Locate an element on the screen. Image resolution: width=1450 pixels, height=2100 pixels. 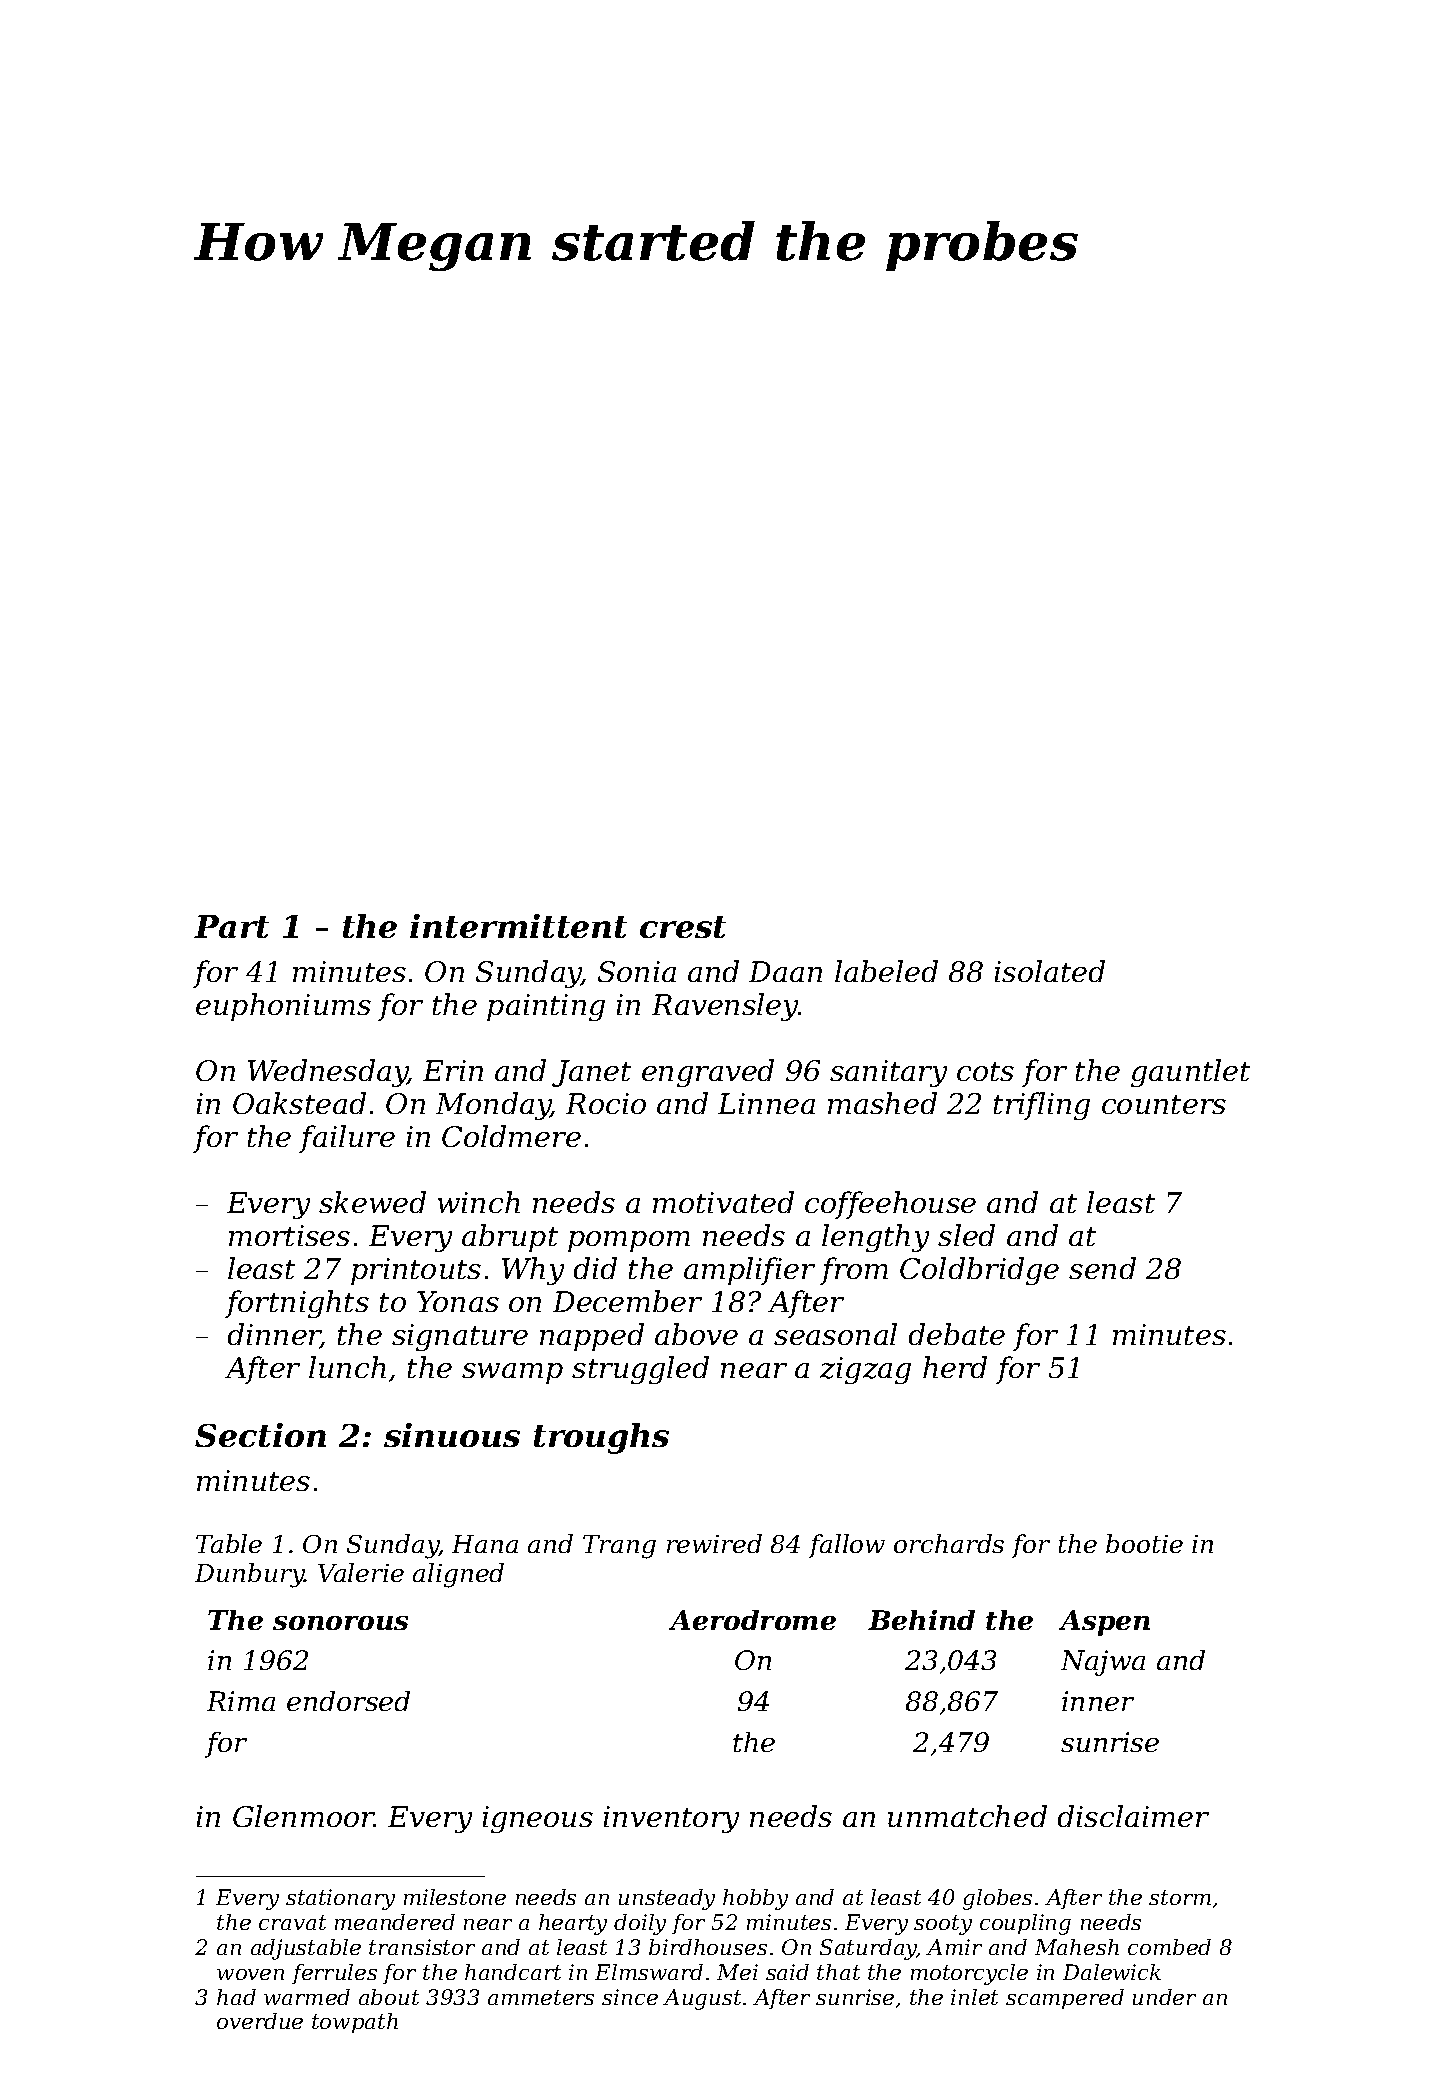
Part is located at coordinates (231, 926).
